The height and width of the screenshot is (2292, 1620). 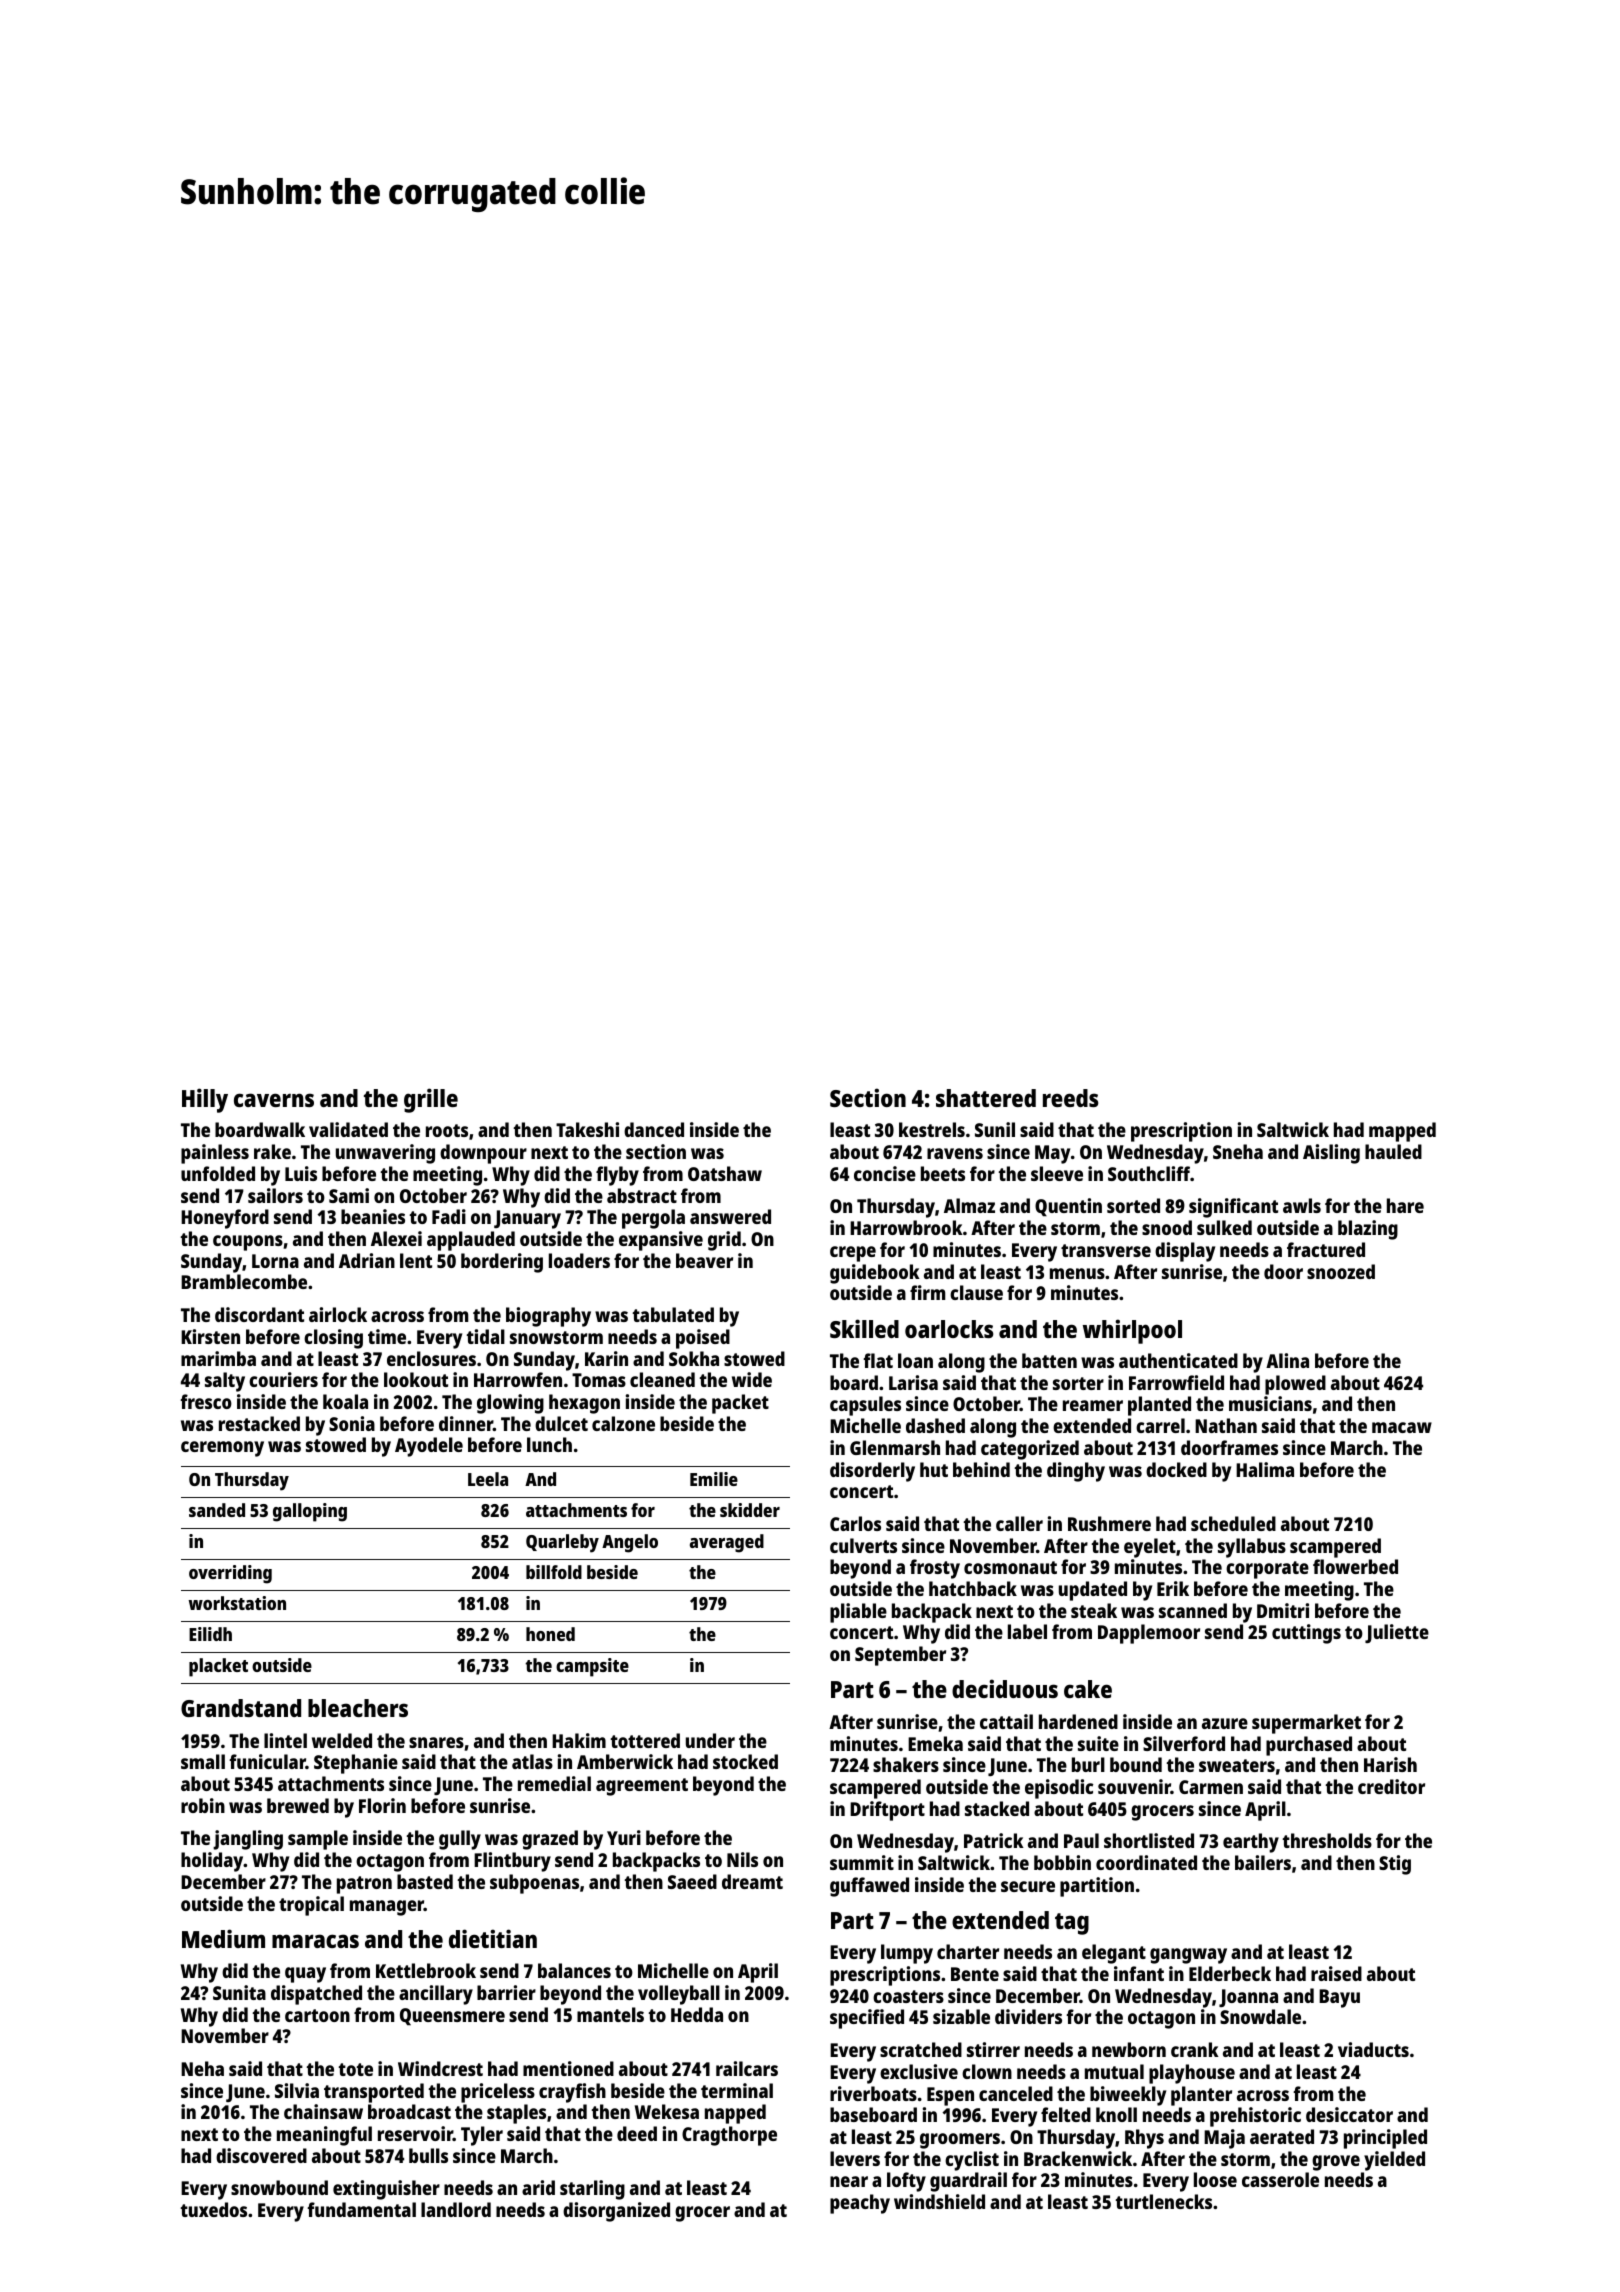 What do you see at coordinates (616, 2212) in the screenshot?
I see `disorganized` at bounding box center [616, 2212].
